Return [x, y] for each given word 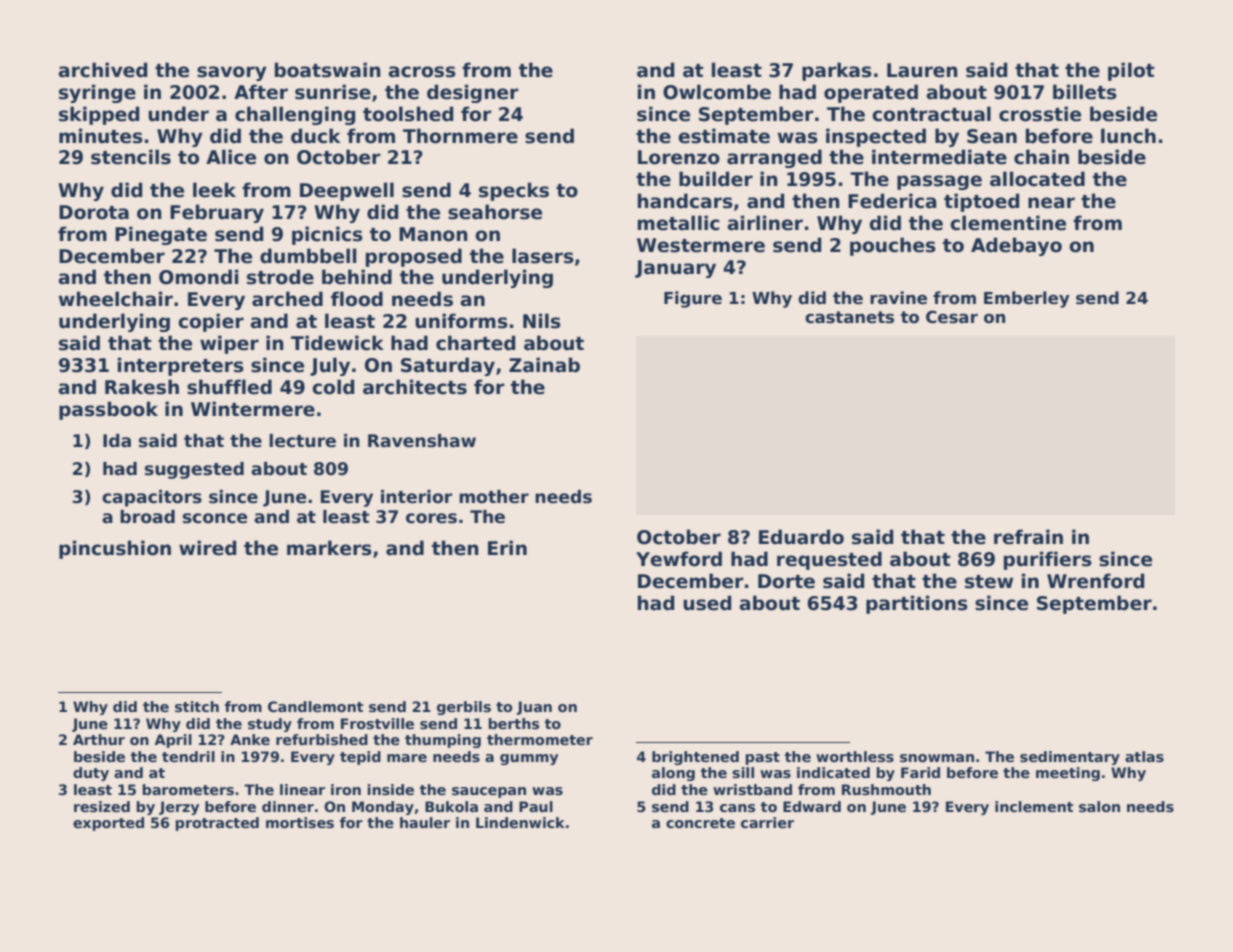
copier [211, 322]
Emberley [1027, 299]
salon [1099, 806]
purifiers [1048, 560]
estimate [724, 136]
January [675, 269]
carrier [767, 822]
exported [108, 824]
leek [214, 190]
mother [494, 497]
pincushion [115, 549]
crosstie [1040, 114]
